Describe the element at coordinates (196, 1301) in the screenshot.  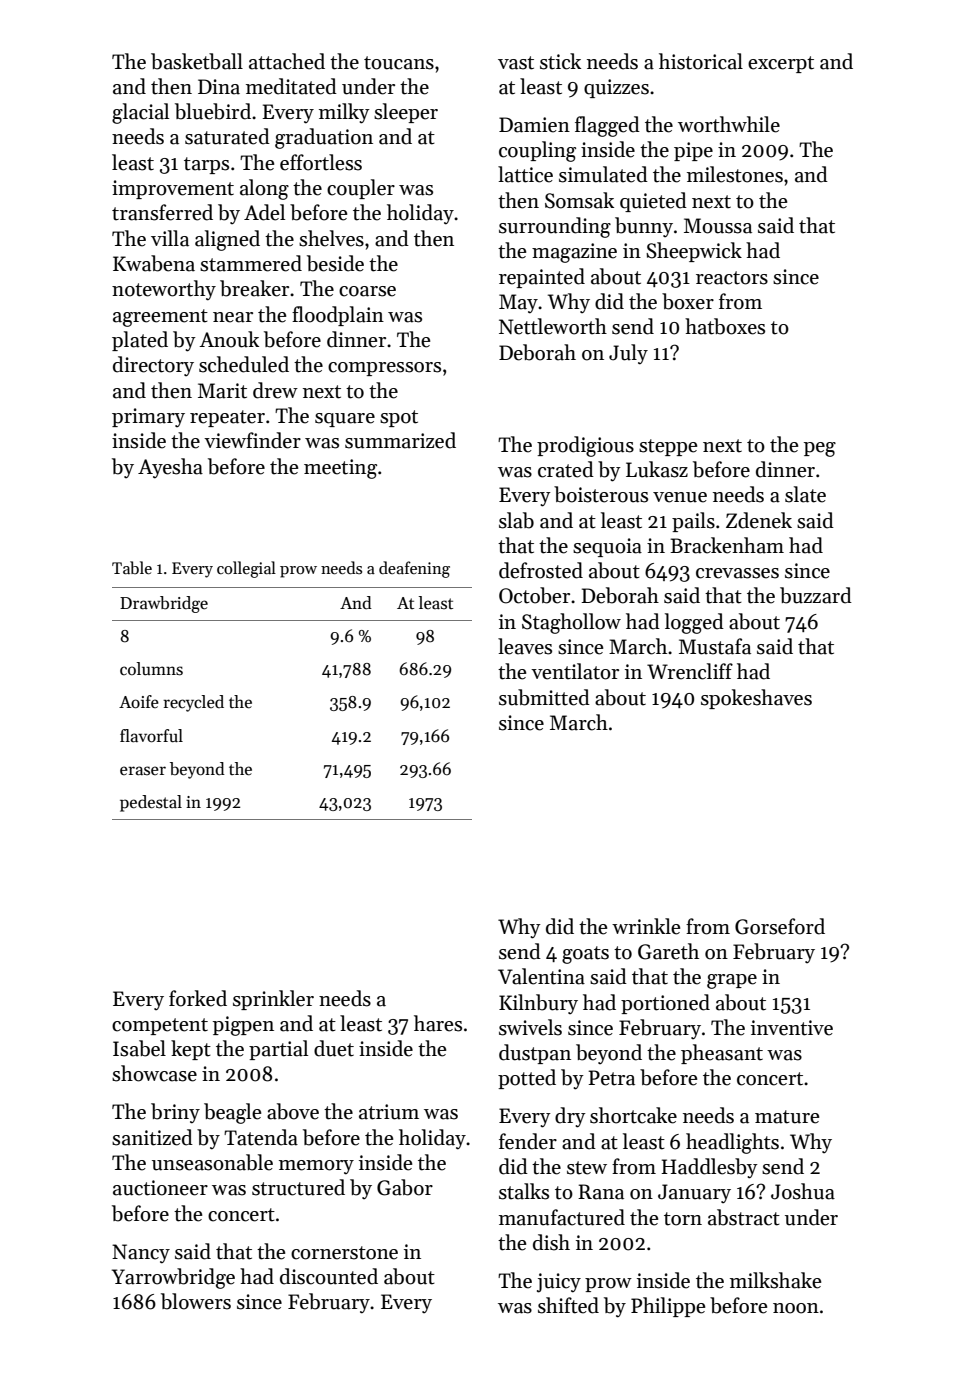
I see `blowers` at that location.
